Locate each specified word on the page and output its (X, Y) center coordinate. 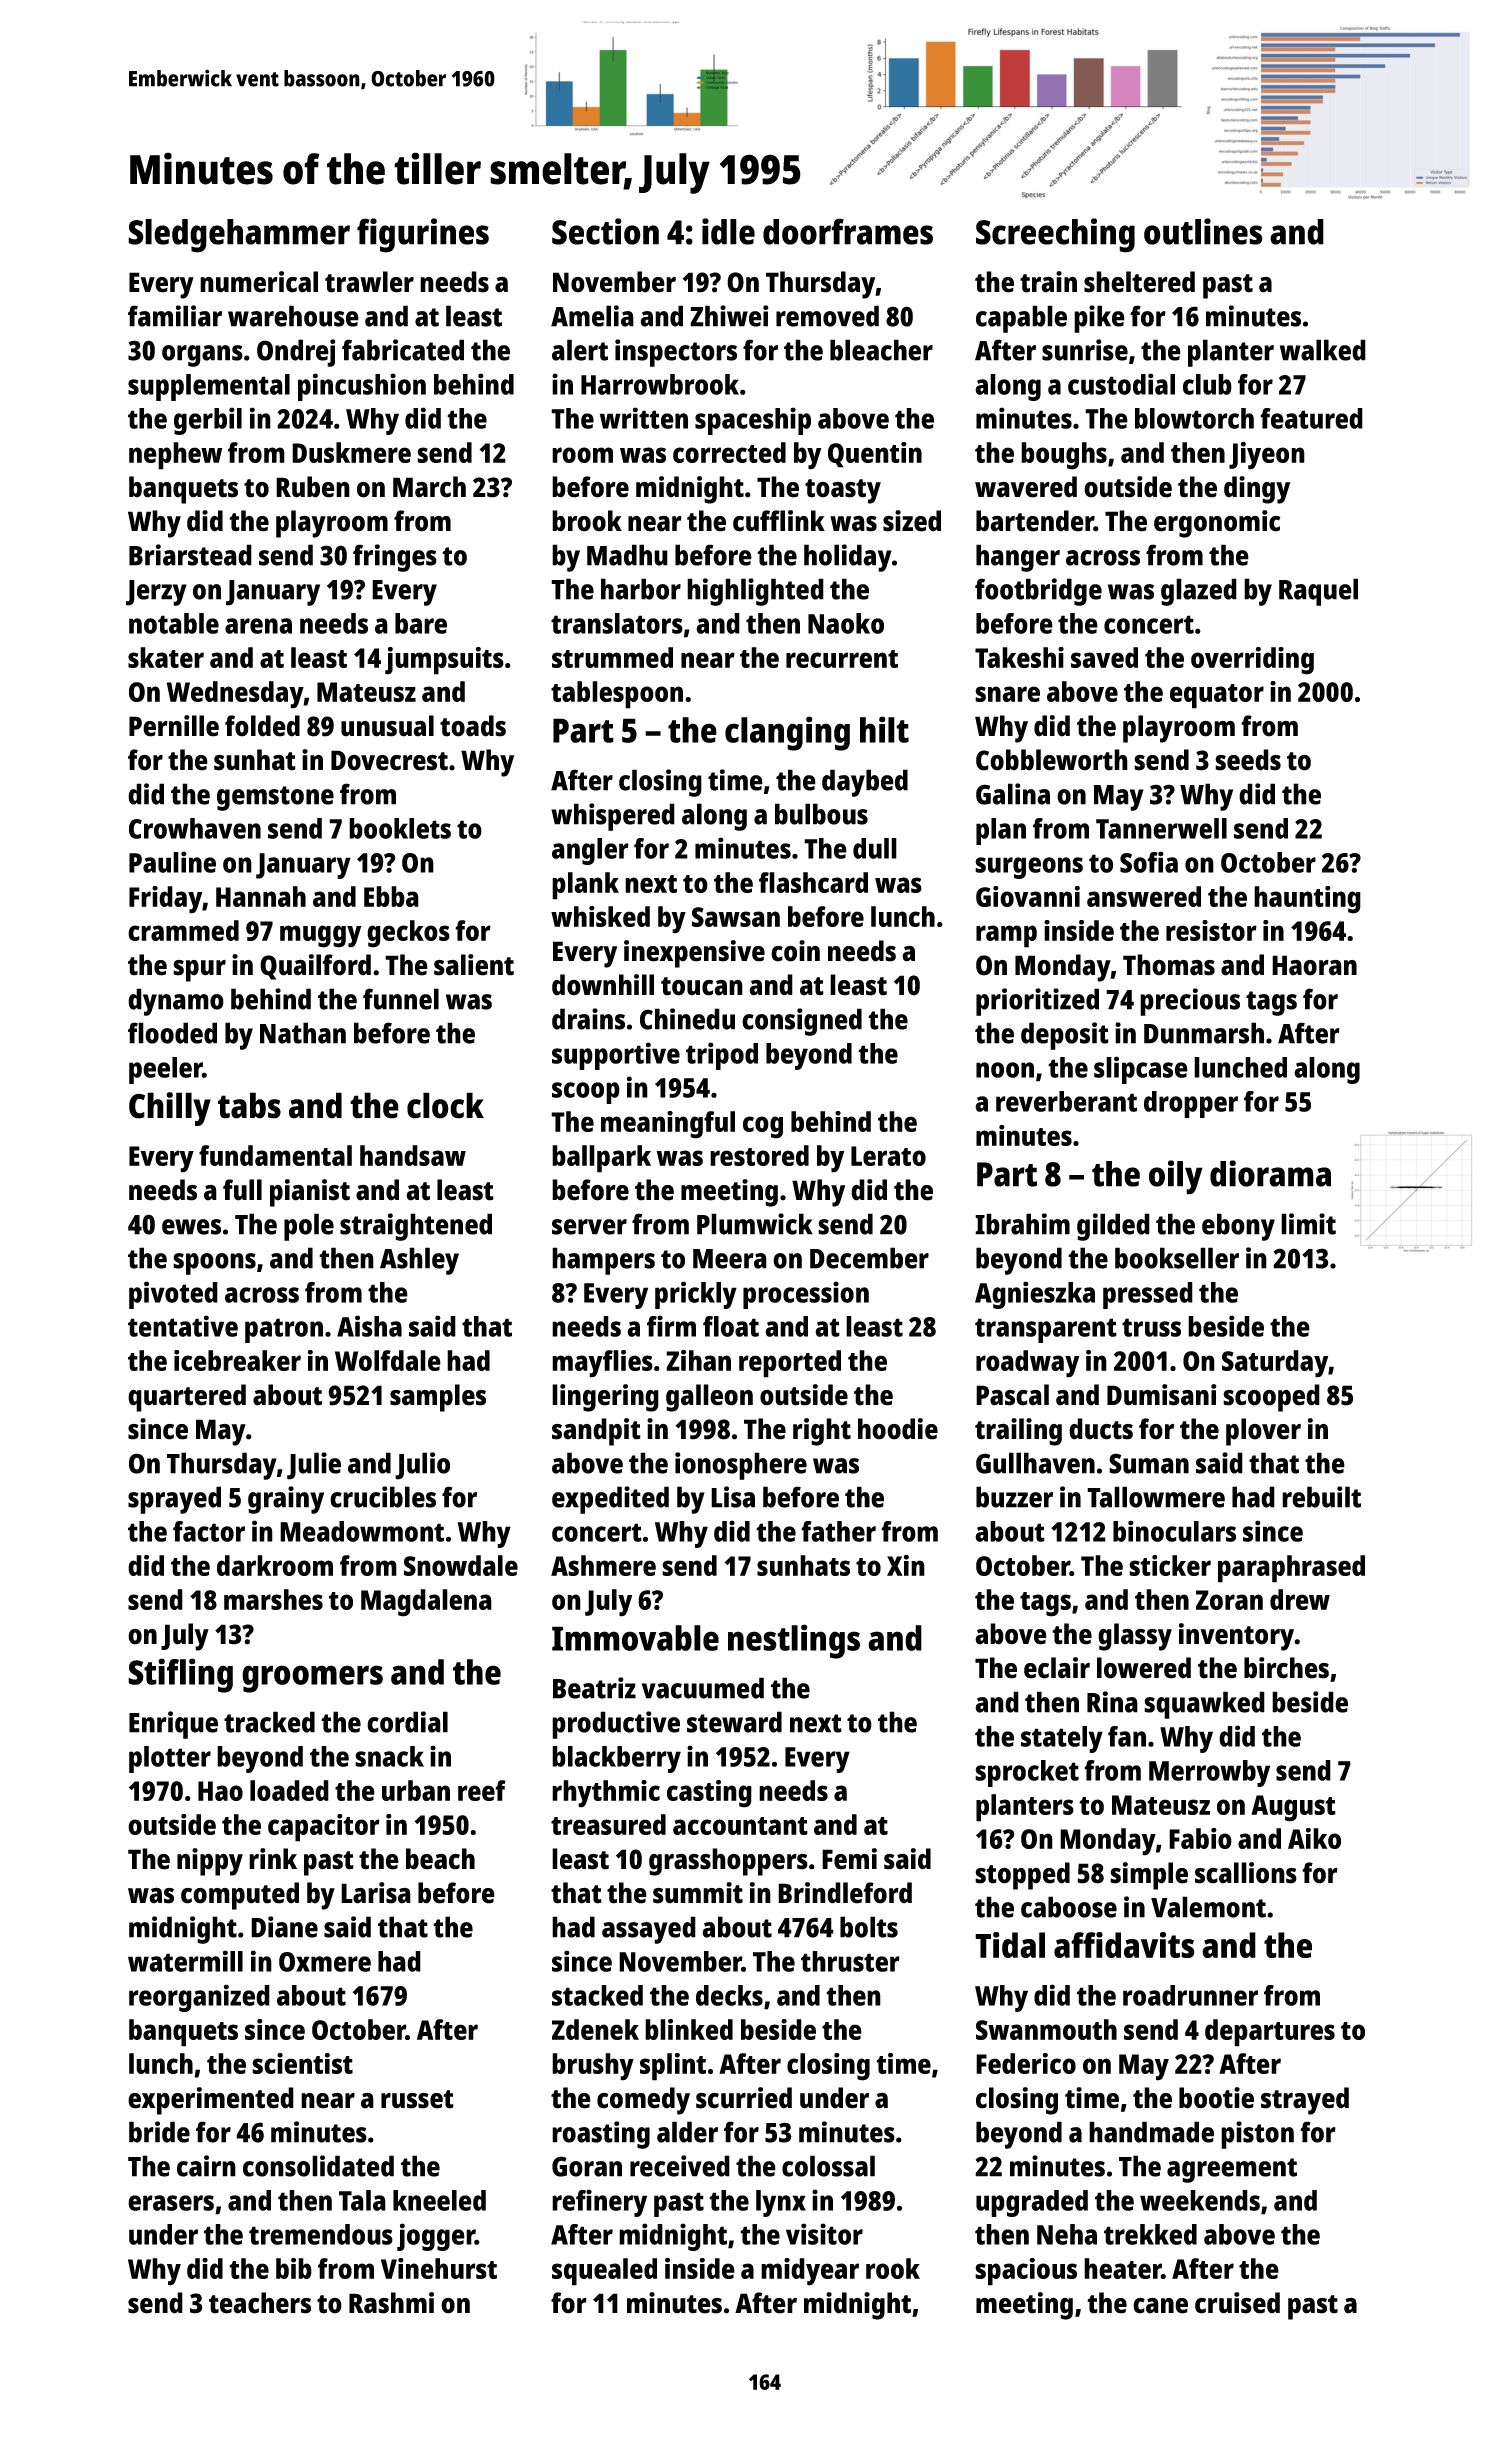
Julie (314, 1466)
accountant (740, 1826)
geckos (408, 934)
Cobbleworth (1052, 760)
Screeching (1055, 235)
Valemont (1208, 1907)
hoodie (898, 1429)
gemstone (275, 798)
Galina (1013, 794)
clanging (787, 733)
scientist (302, 2063)
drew (1300, 1599)
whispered (613, 817)
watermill (185, 1961)
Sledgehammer (239, 236)
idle (728, 231)
